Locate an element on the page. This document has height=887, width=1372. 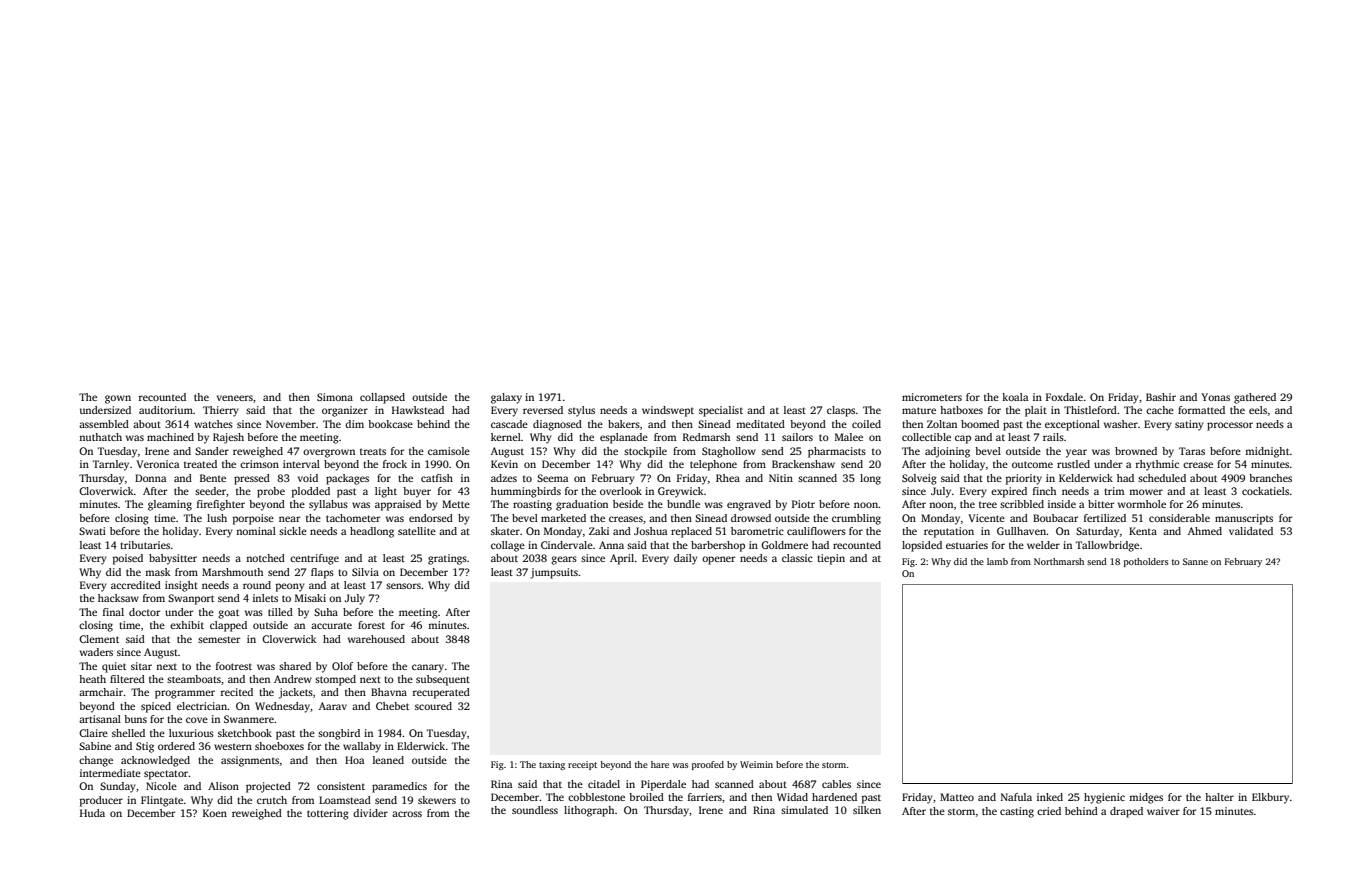
scoured is located at coordinates (433, 706).
